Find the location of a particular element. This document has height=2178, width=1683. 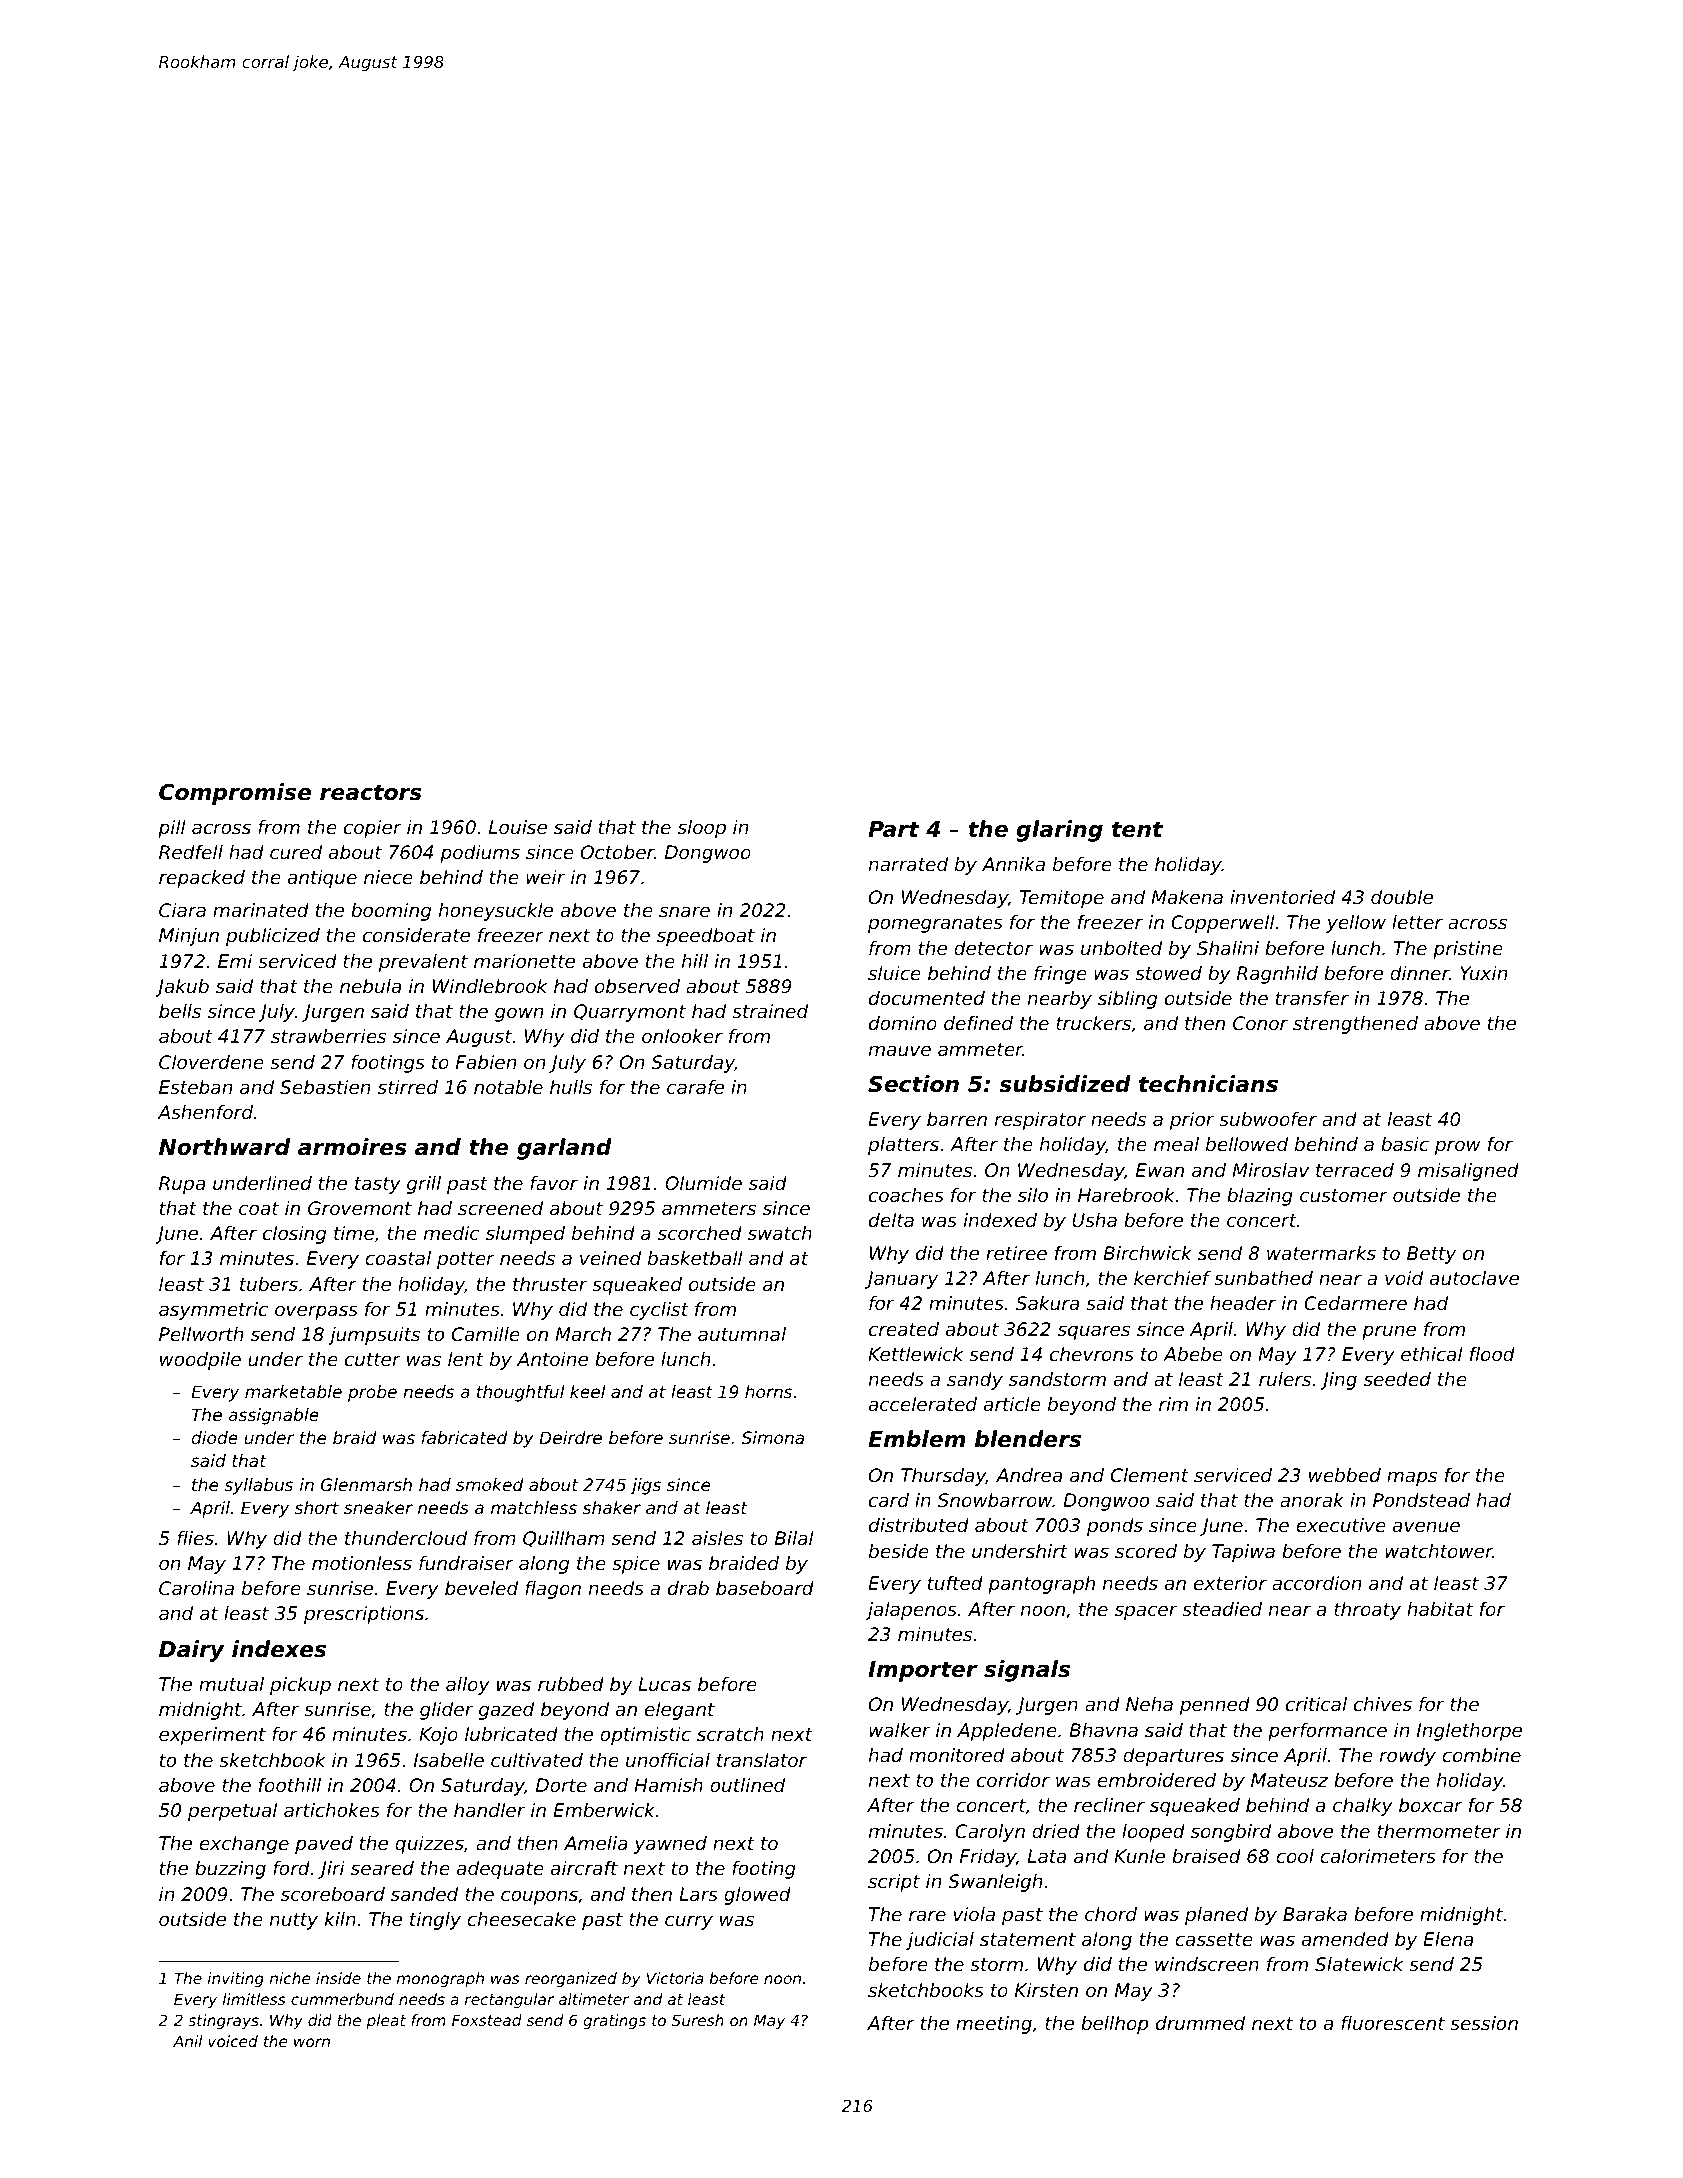

Rupa is located at coordinates (182, 1185).
